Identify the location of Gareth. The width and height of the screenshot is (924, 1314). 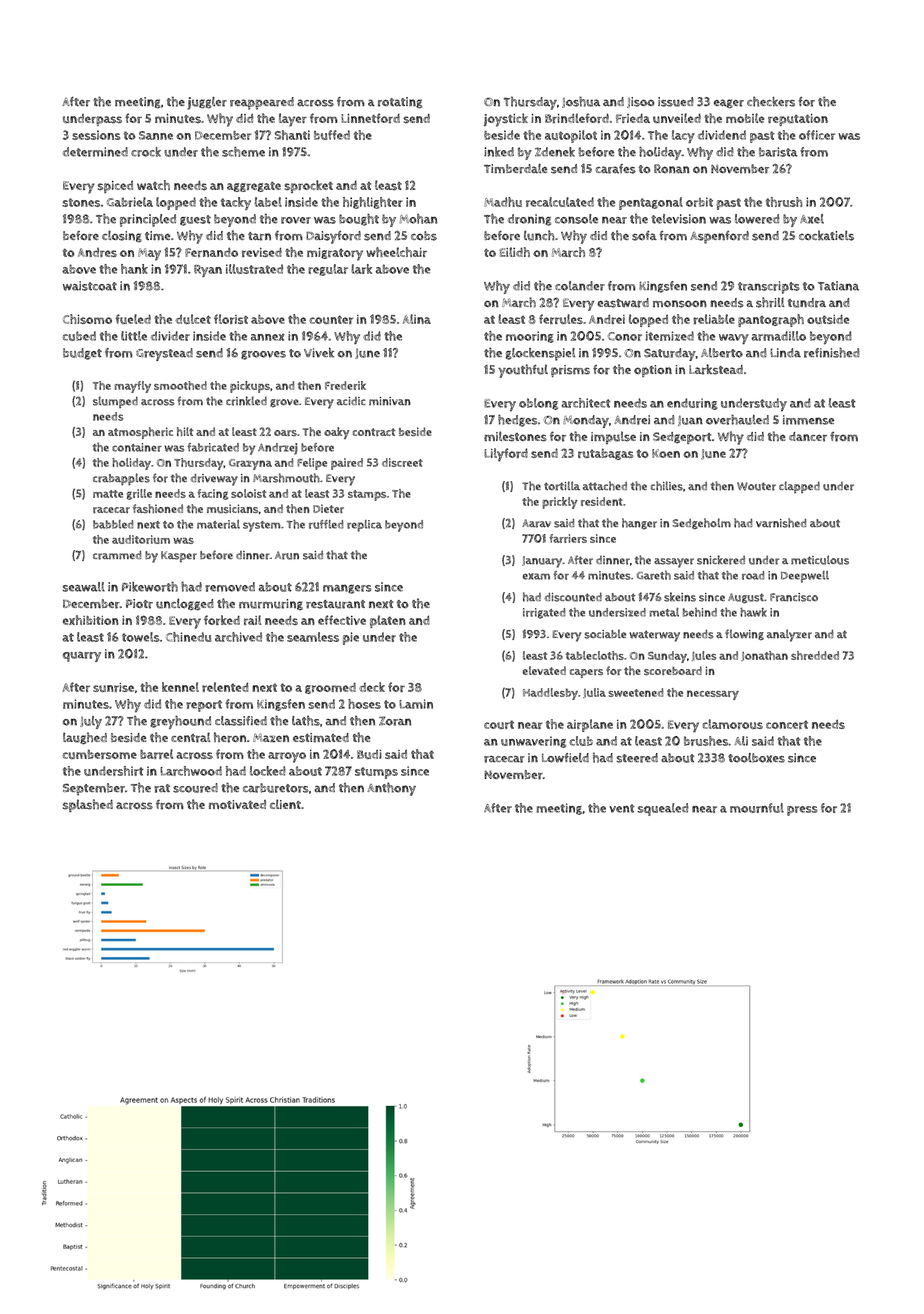
(654, 575).
